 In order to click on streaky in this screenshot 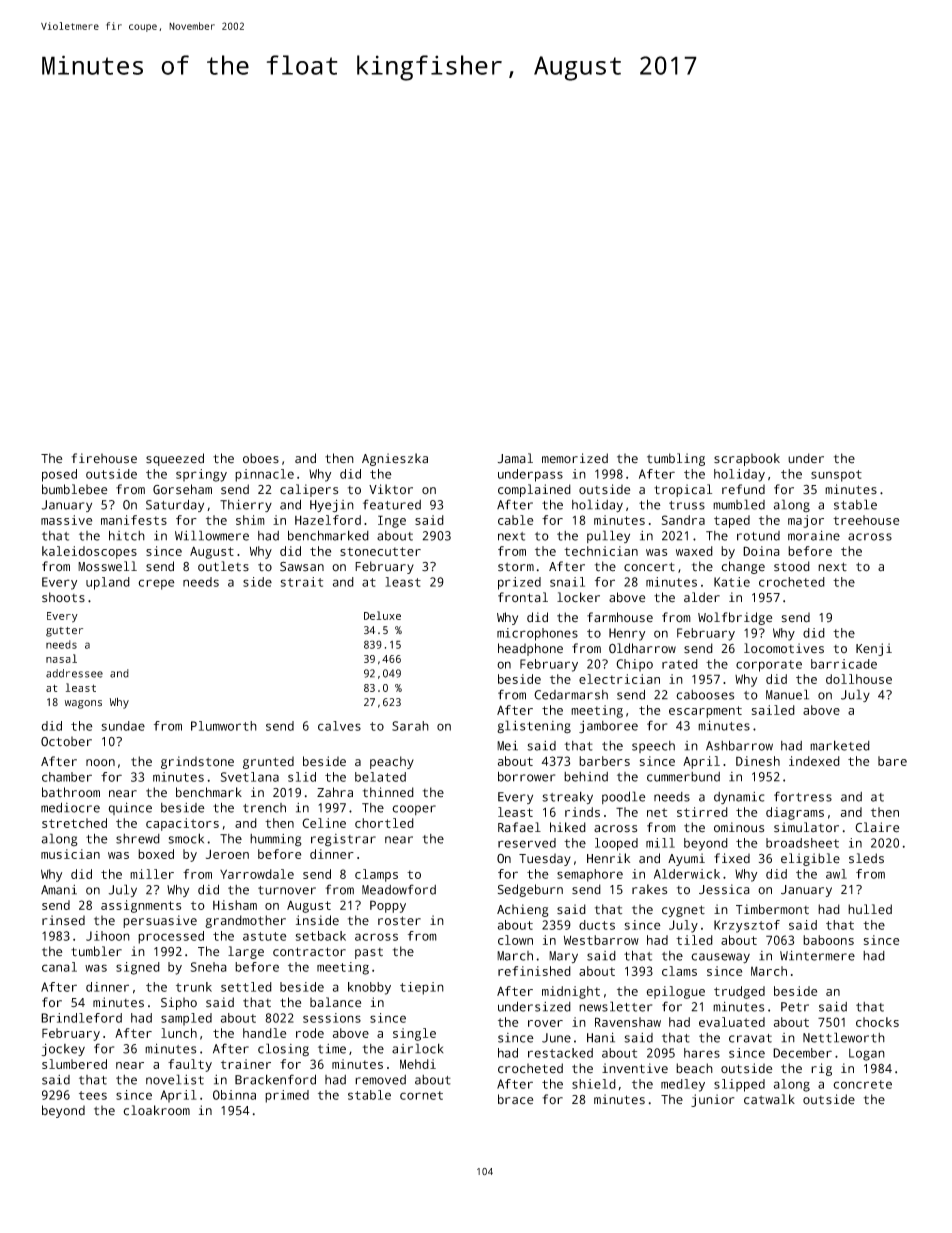, I will do `click(567, 797)`.
